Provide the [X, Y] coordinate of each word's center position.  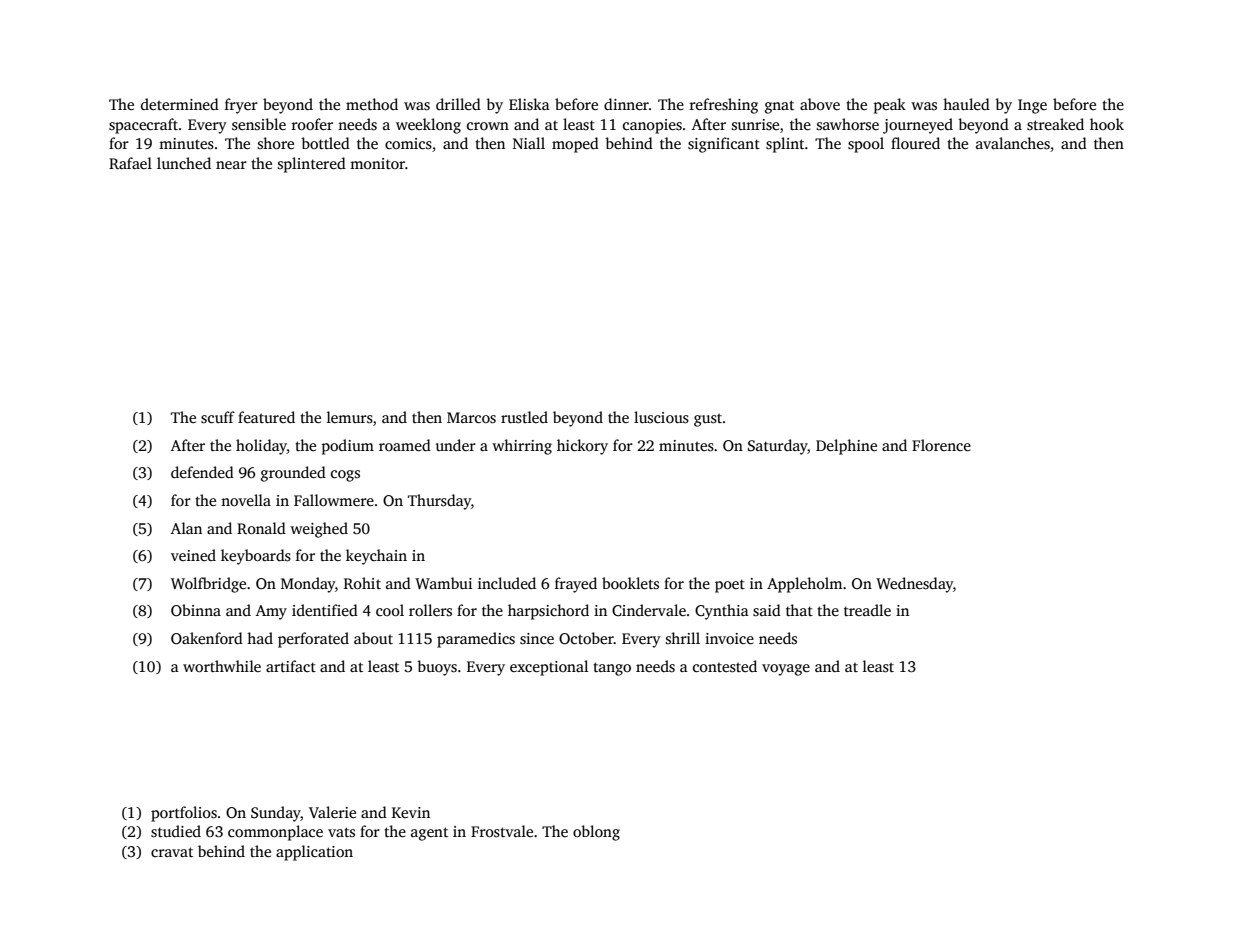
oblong [596, 833]
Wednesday [914, 585]
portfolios [184, 814]
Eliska [529, 104]
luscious [661, 417]
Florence [941, 445]
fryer [241, 106]
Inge [1032, 106]
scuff [218, 417]
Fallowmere [334, 500]
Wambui [443, 583]
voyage [786, 670]
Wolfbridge [208, 585]
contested [725, 666]
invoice [729, 638]
